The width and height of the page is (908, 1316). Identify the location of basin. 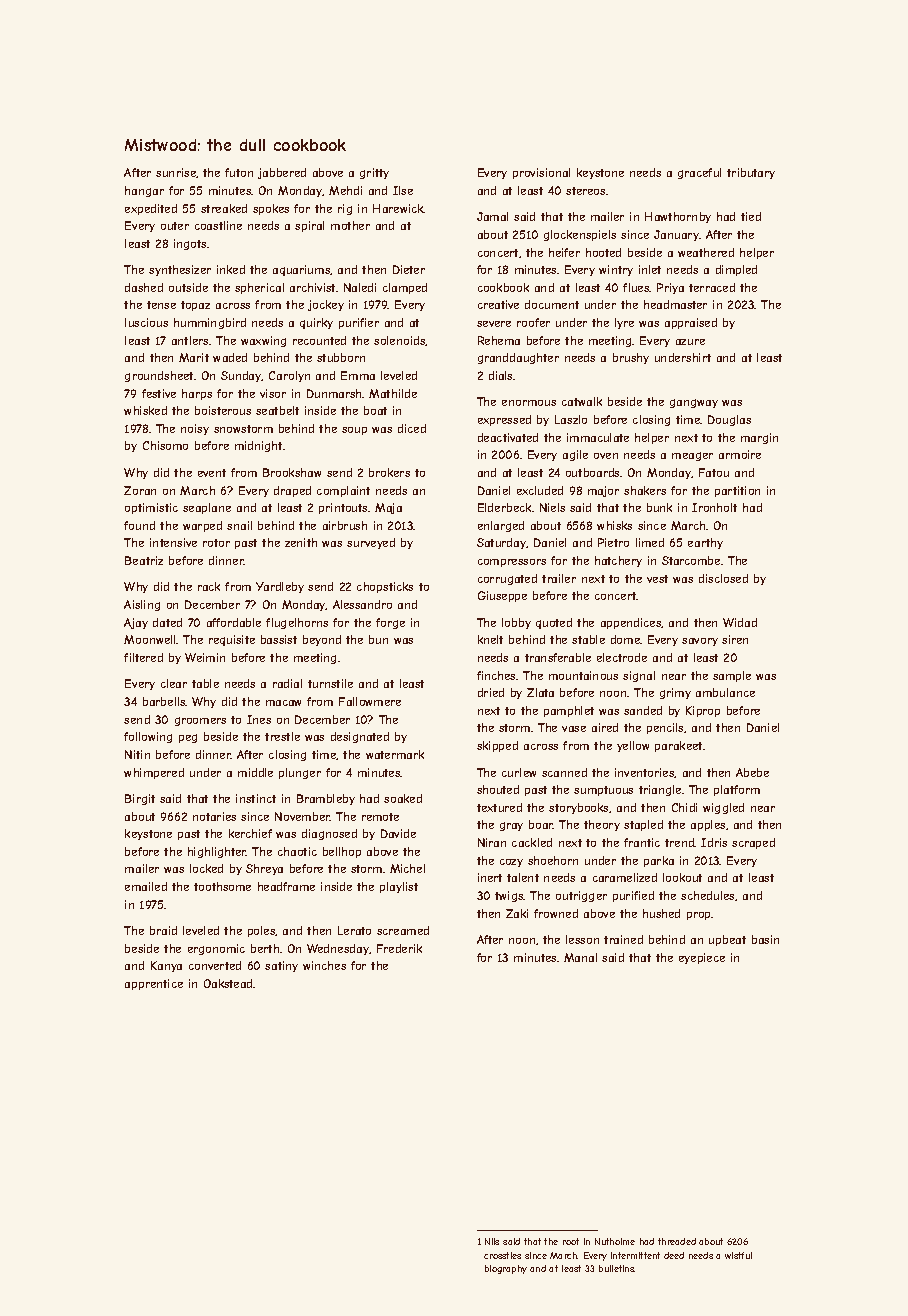
(765, 939).
